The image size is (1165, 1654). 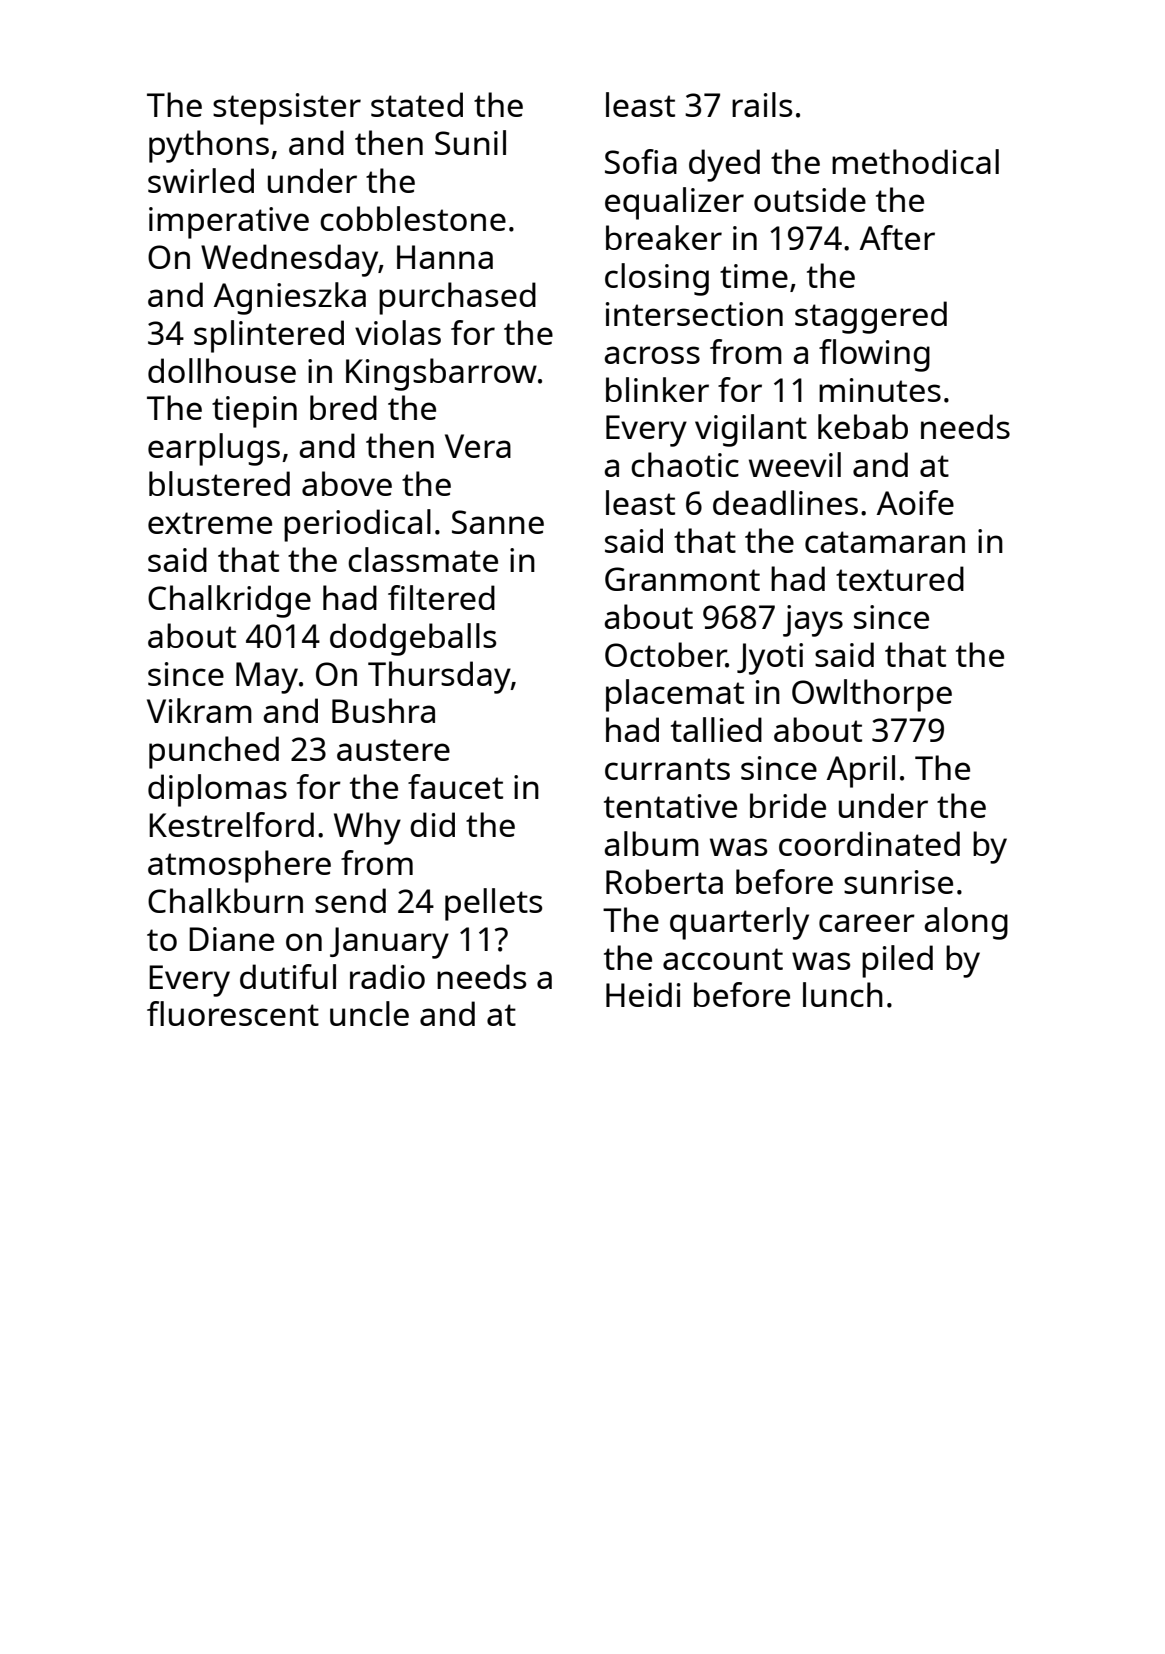 I want to click on January, so click(x=389, y=943).
